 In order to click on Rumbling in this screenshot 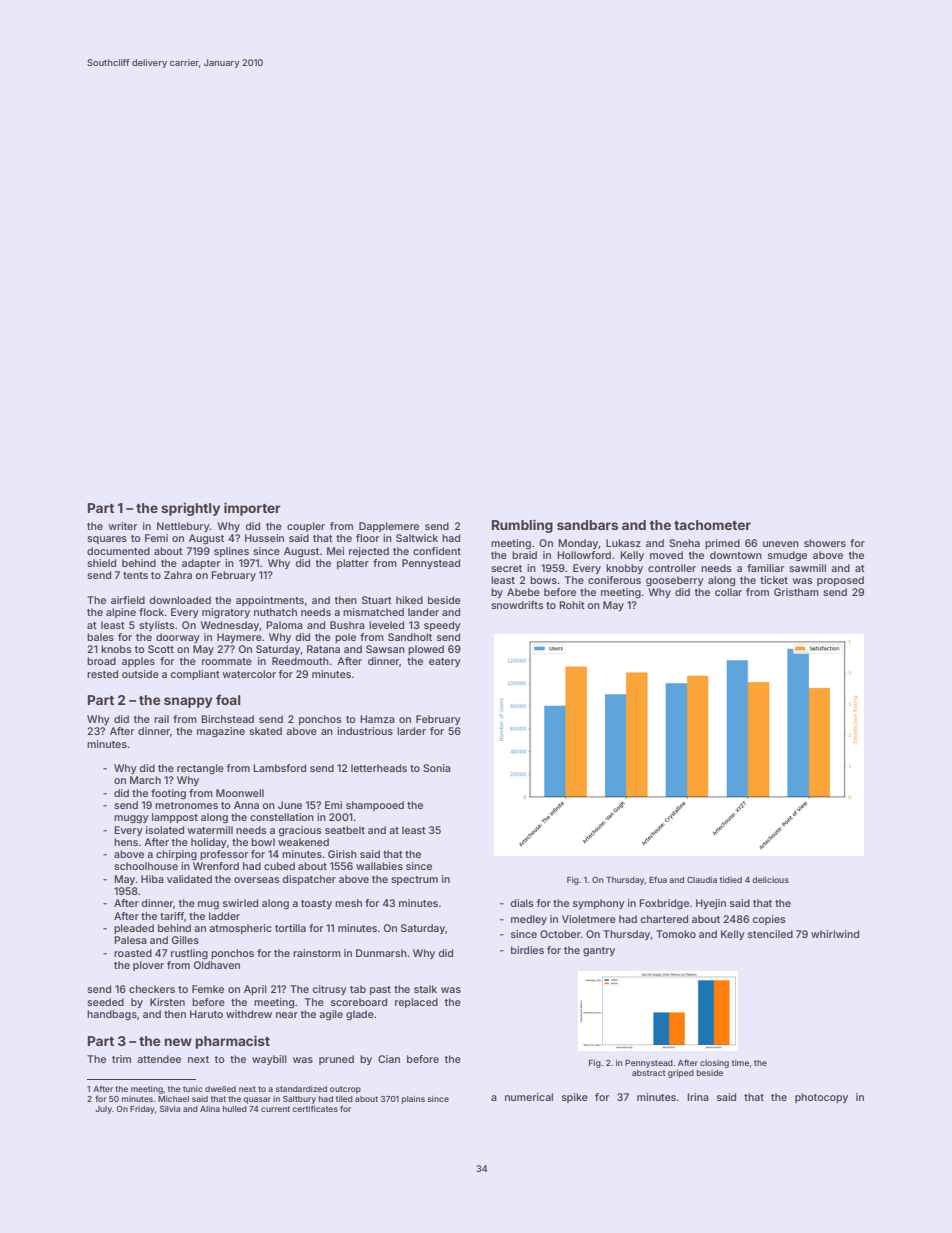, I will do `click(522, 526)`.
